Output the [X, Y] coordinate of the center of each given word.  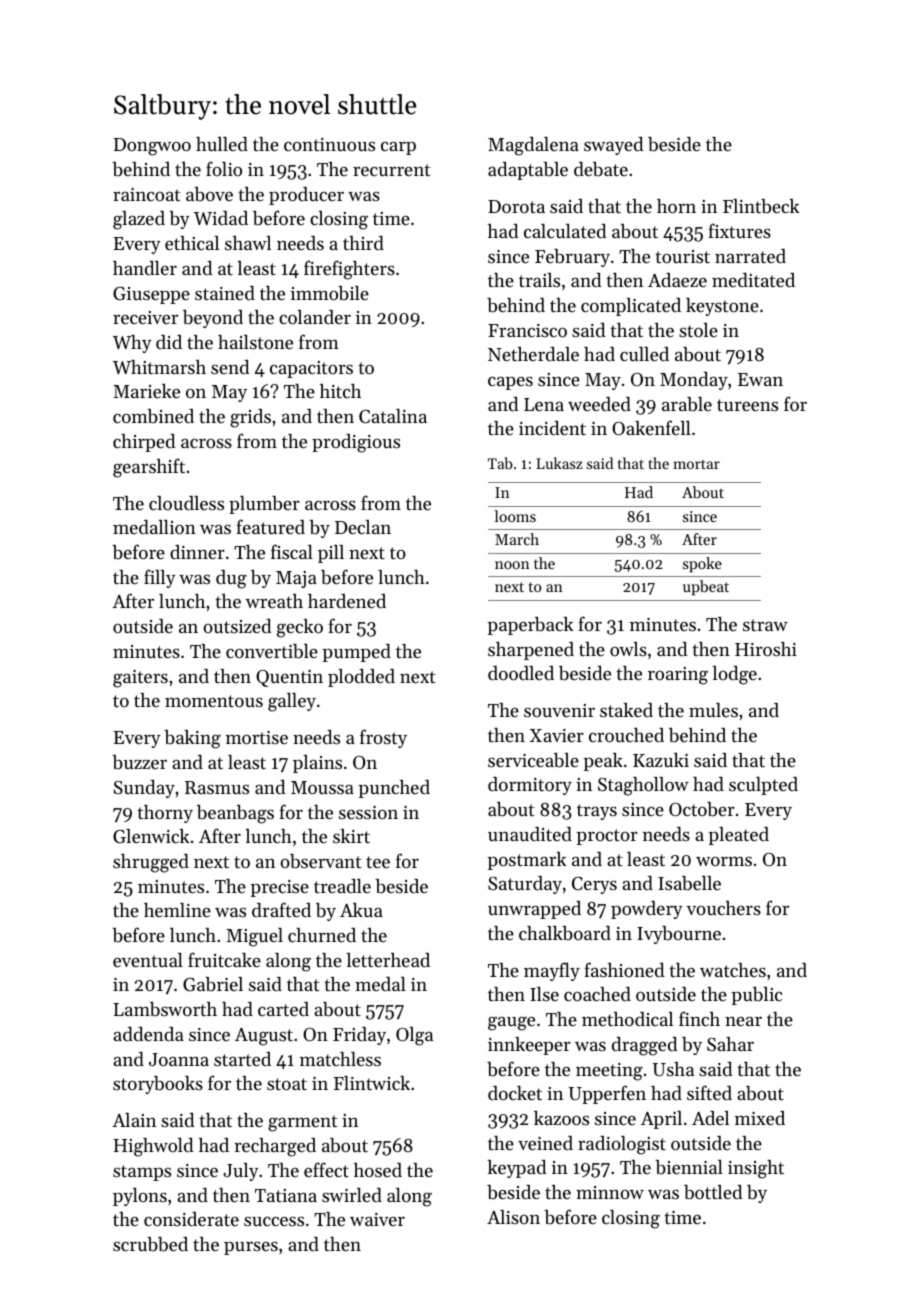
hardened [347, 601]
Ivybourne [679, 935]
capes [510, 383]
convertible [272, 651]
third [363, 243]
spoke [702, 564]
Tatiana [286, 1195]
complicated [631, 307]
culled [644, 354]
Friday [359, 1036]
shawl [248, 243]
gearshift [149, 468]
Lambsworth [165, 1009]
